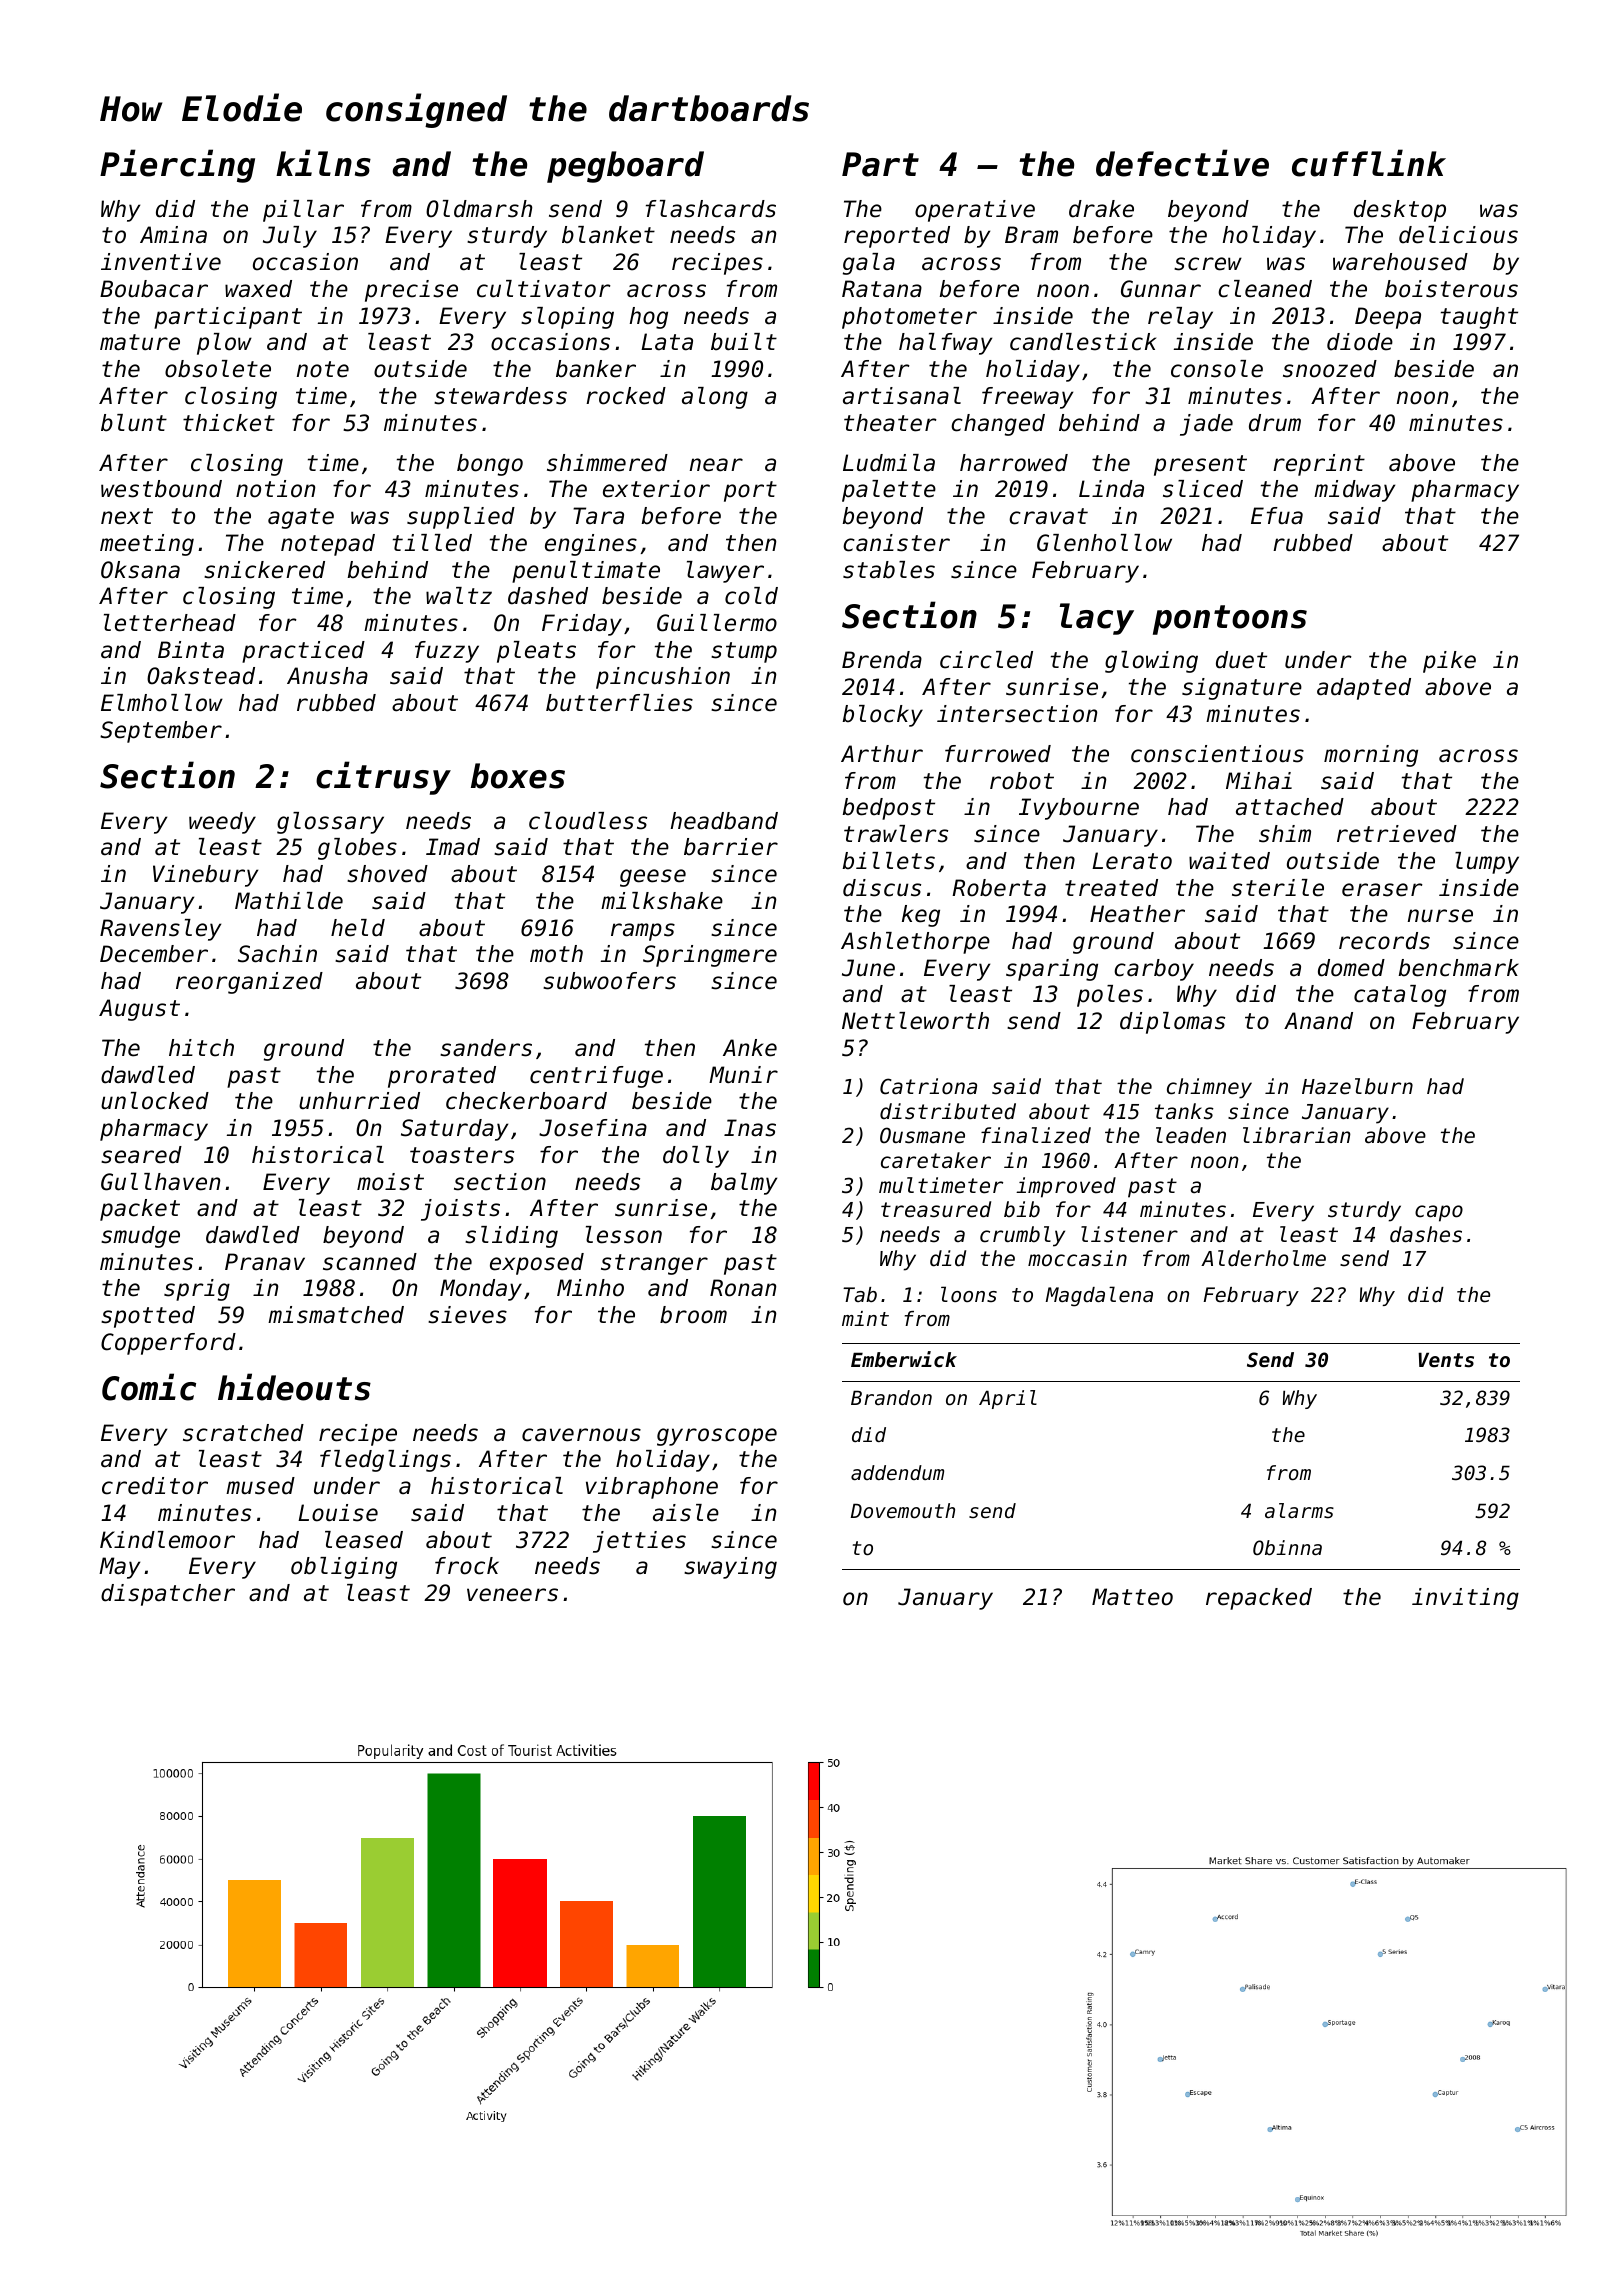  What do you see at coordinates (177, 166) in the document?
I see `Piercing` at bounding box center [177, 166].
